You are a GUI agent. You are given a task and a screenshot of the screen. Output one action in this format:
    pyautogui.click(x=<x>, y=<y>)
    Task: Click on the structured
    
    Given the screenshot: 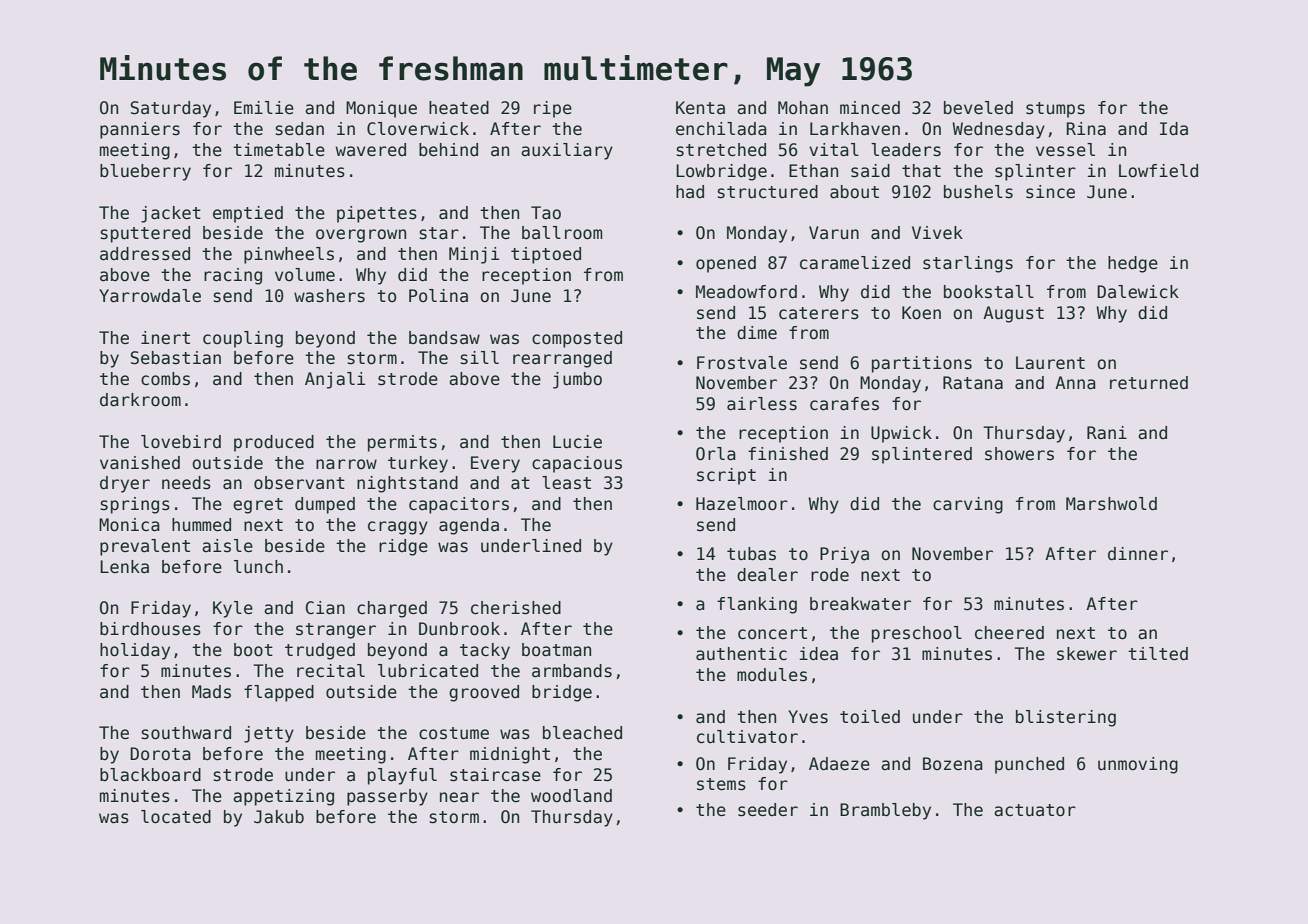 What is the action you would take?
    pyautogui.click(x=767, y=192)
